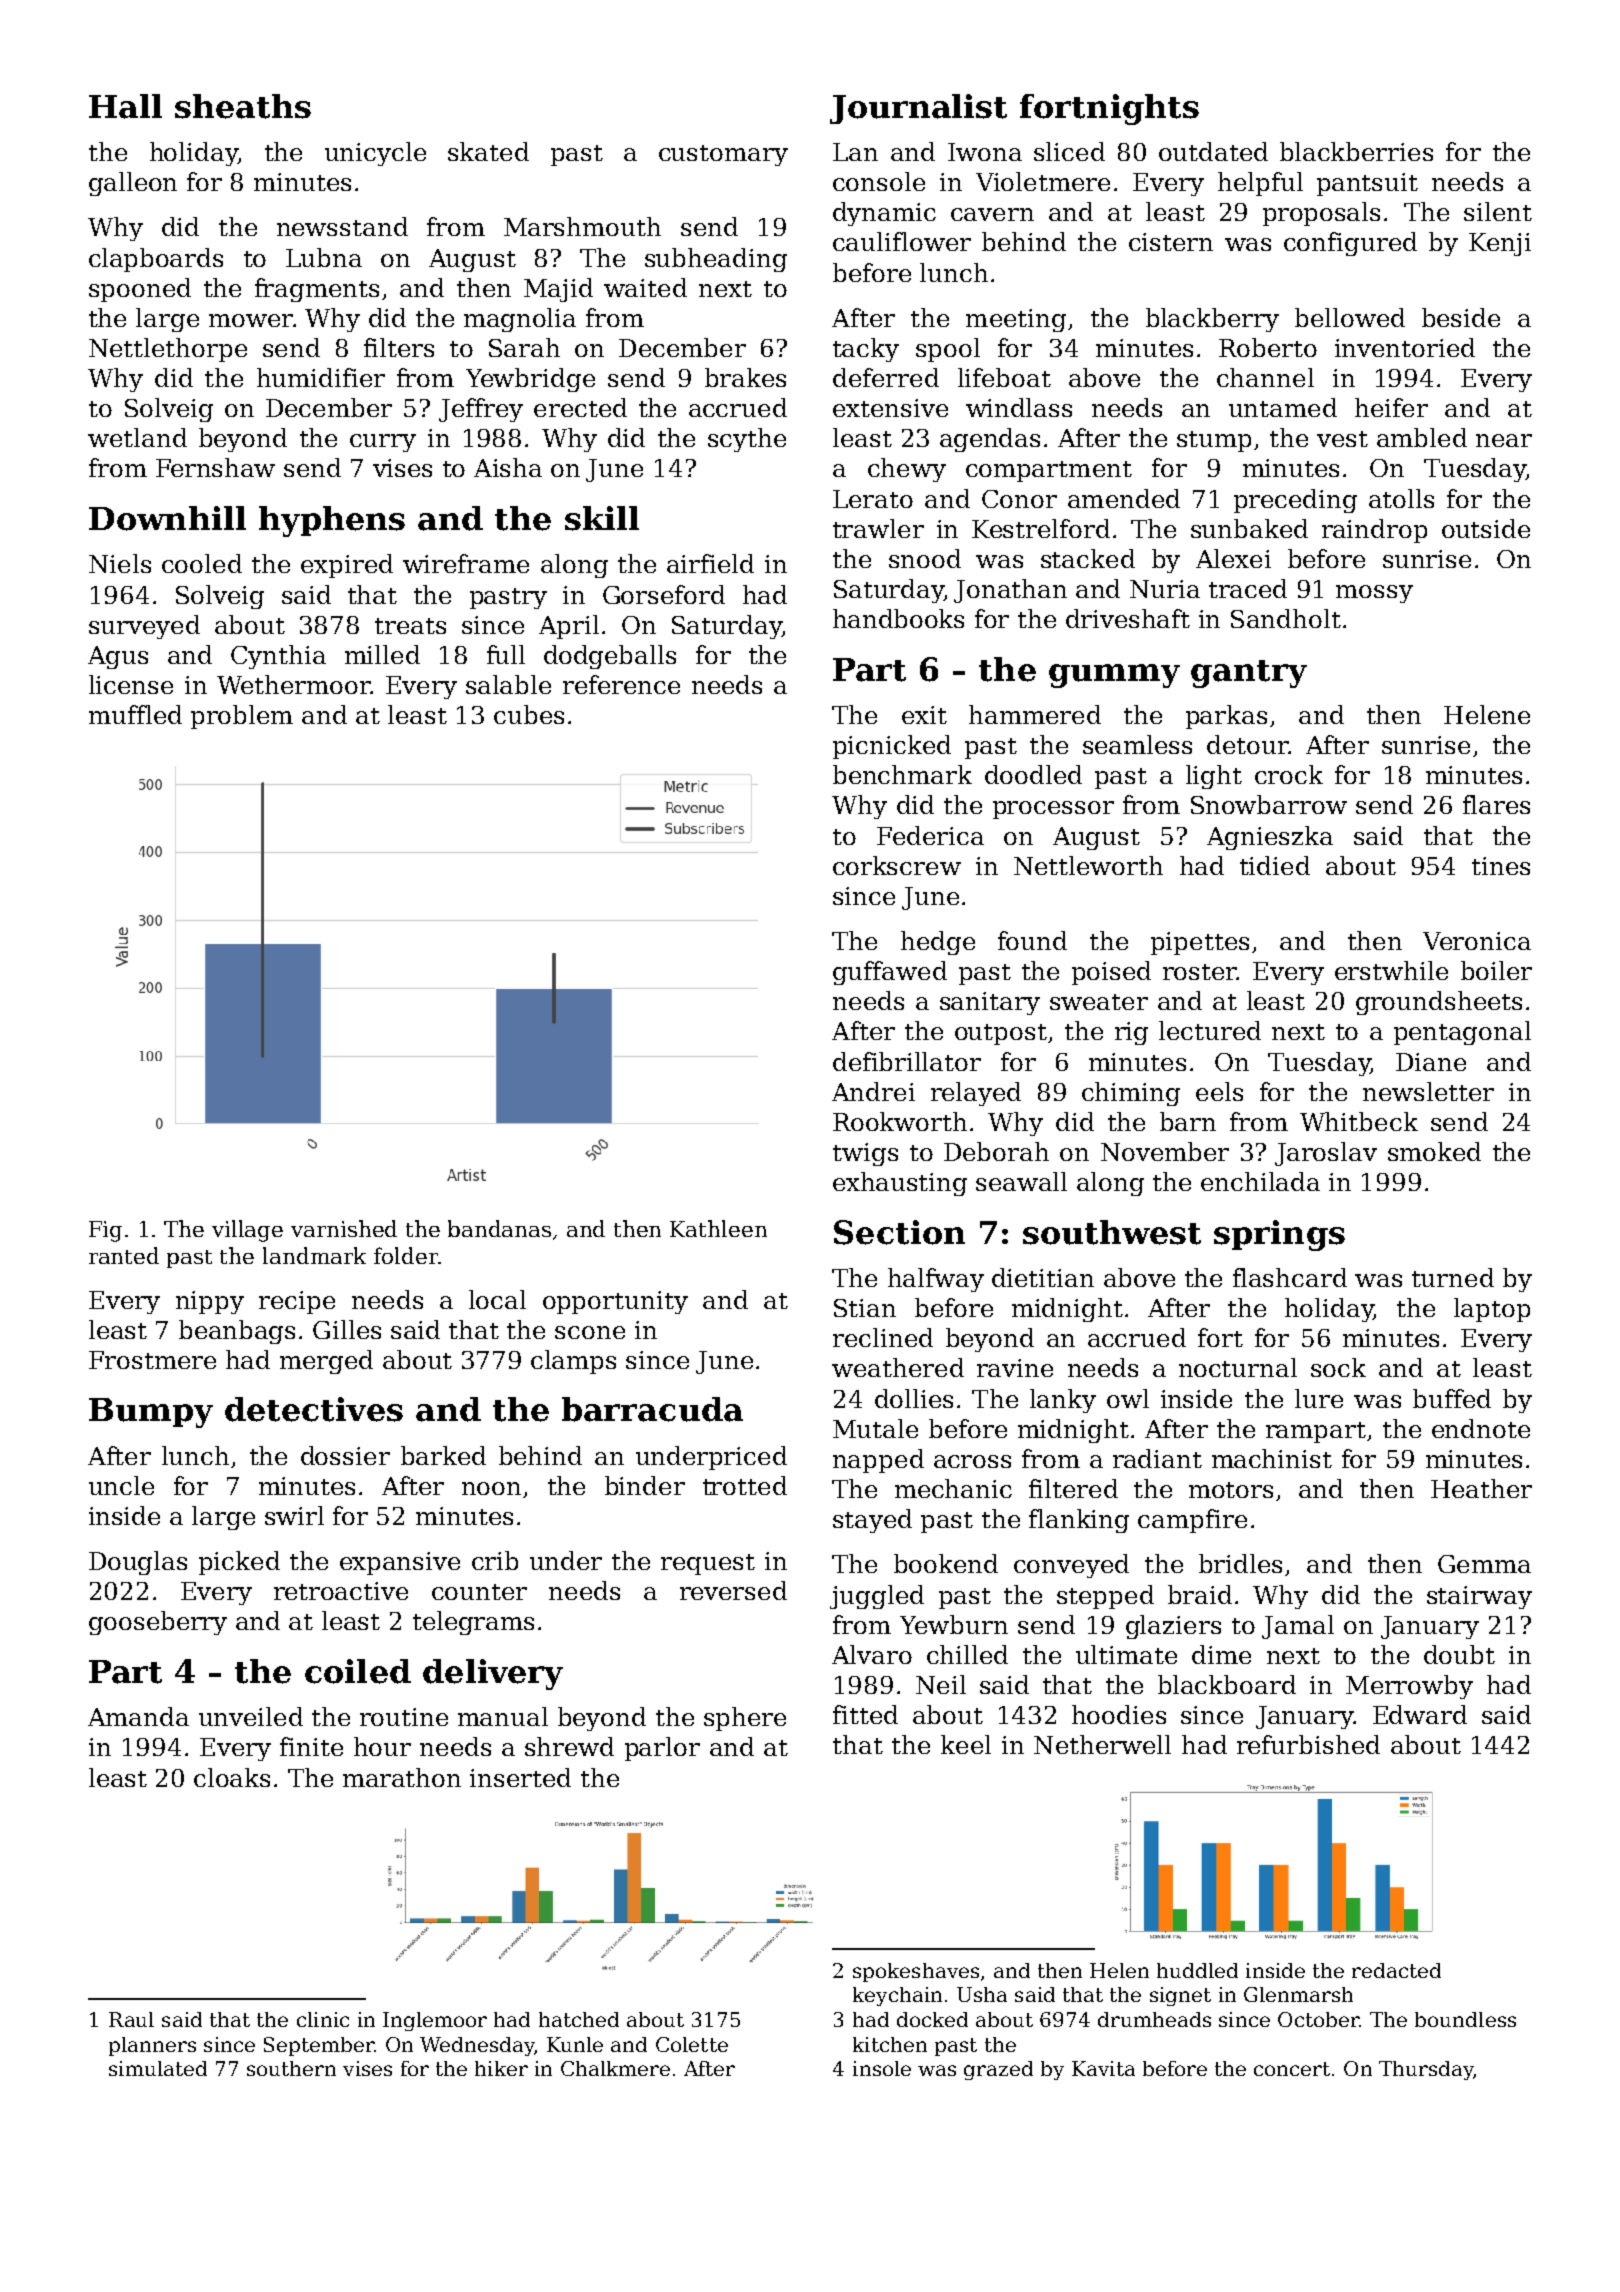  Describe the element at coordinates (898, 1367) in the screenshot. I see `weathered` at that location.
